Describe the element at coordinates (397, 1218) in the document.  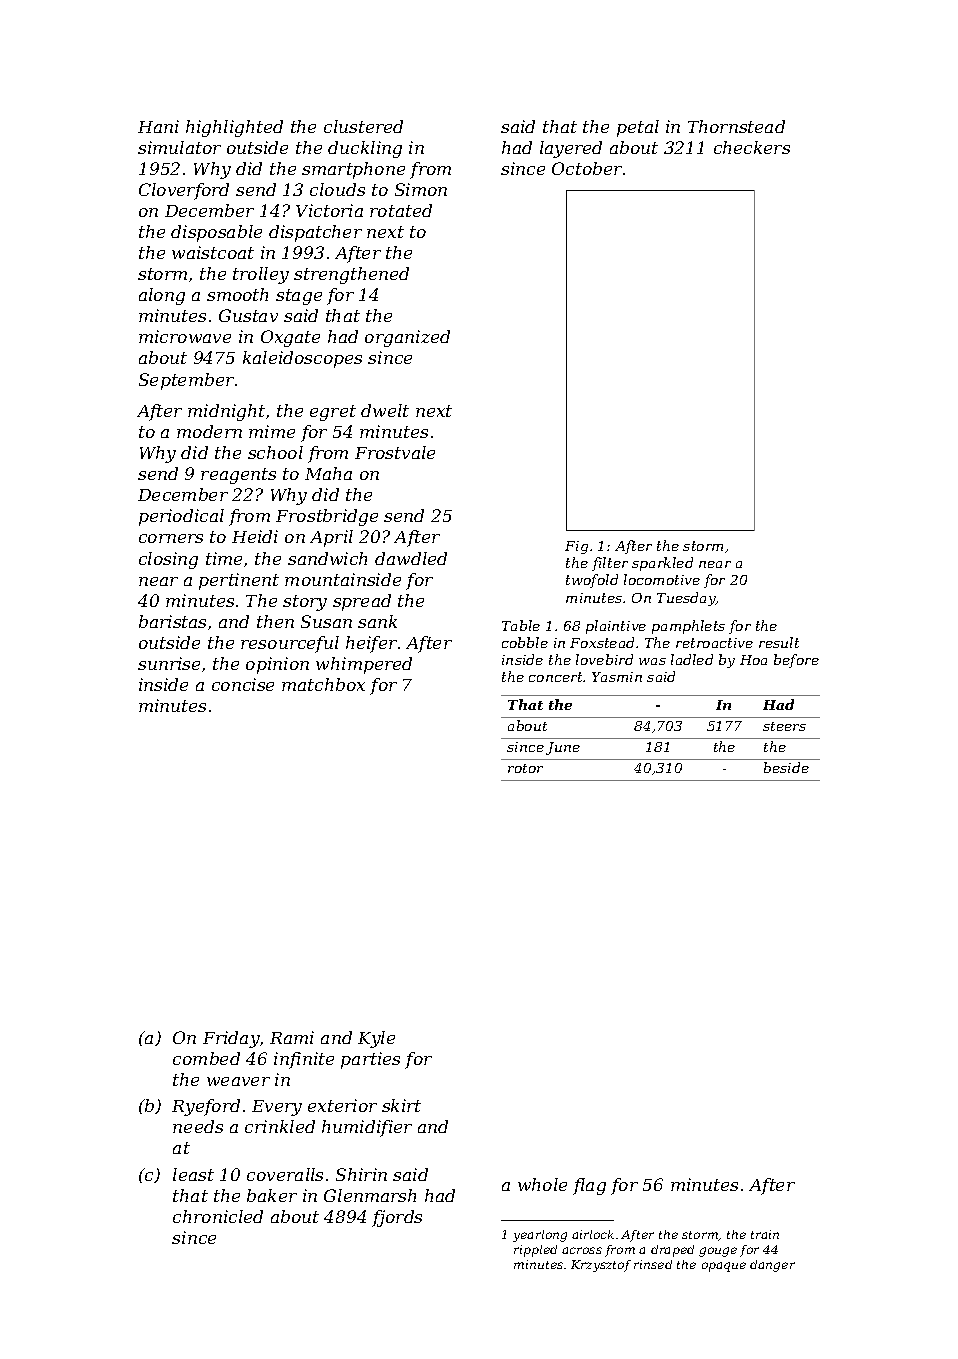
I see `fjords` at that location.
